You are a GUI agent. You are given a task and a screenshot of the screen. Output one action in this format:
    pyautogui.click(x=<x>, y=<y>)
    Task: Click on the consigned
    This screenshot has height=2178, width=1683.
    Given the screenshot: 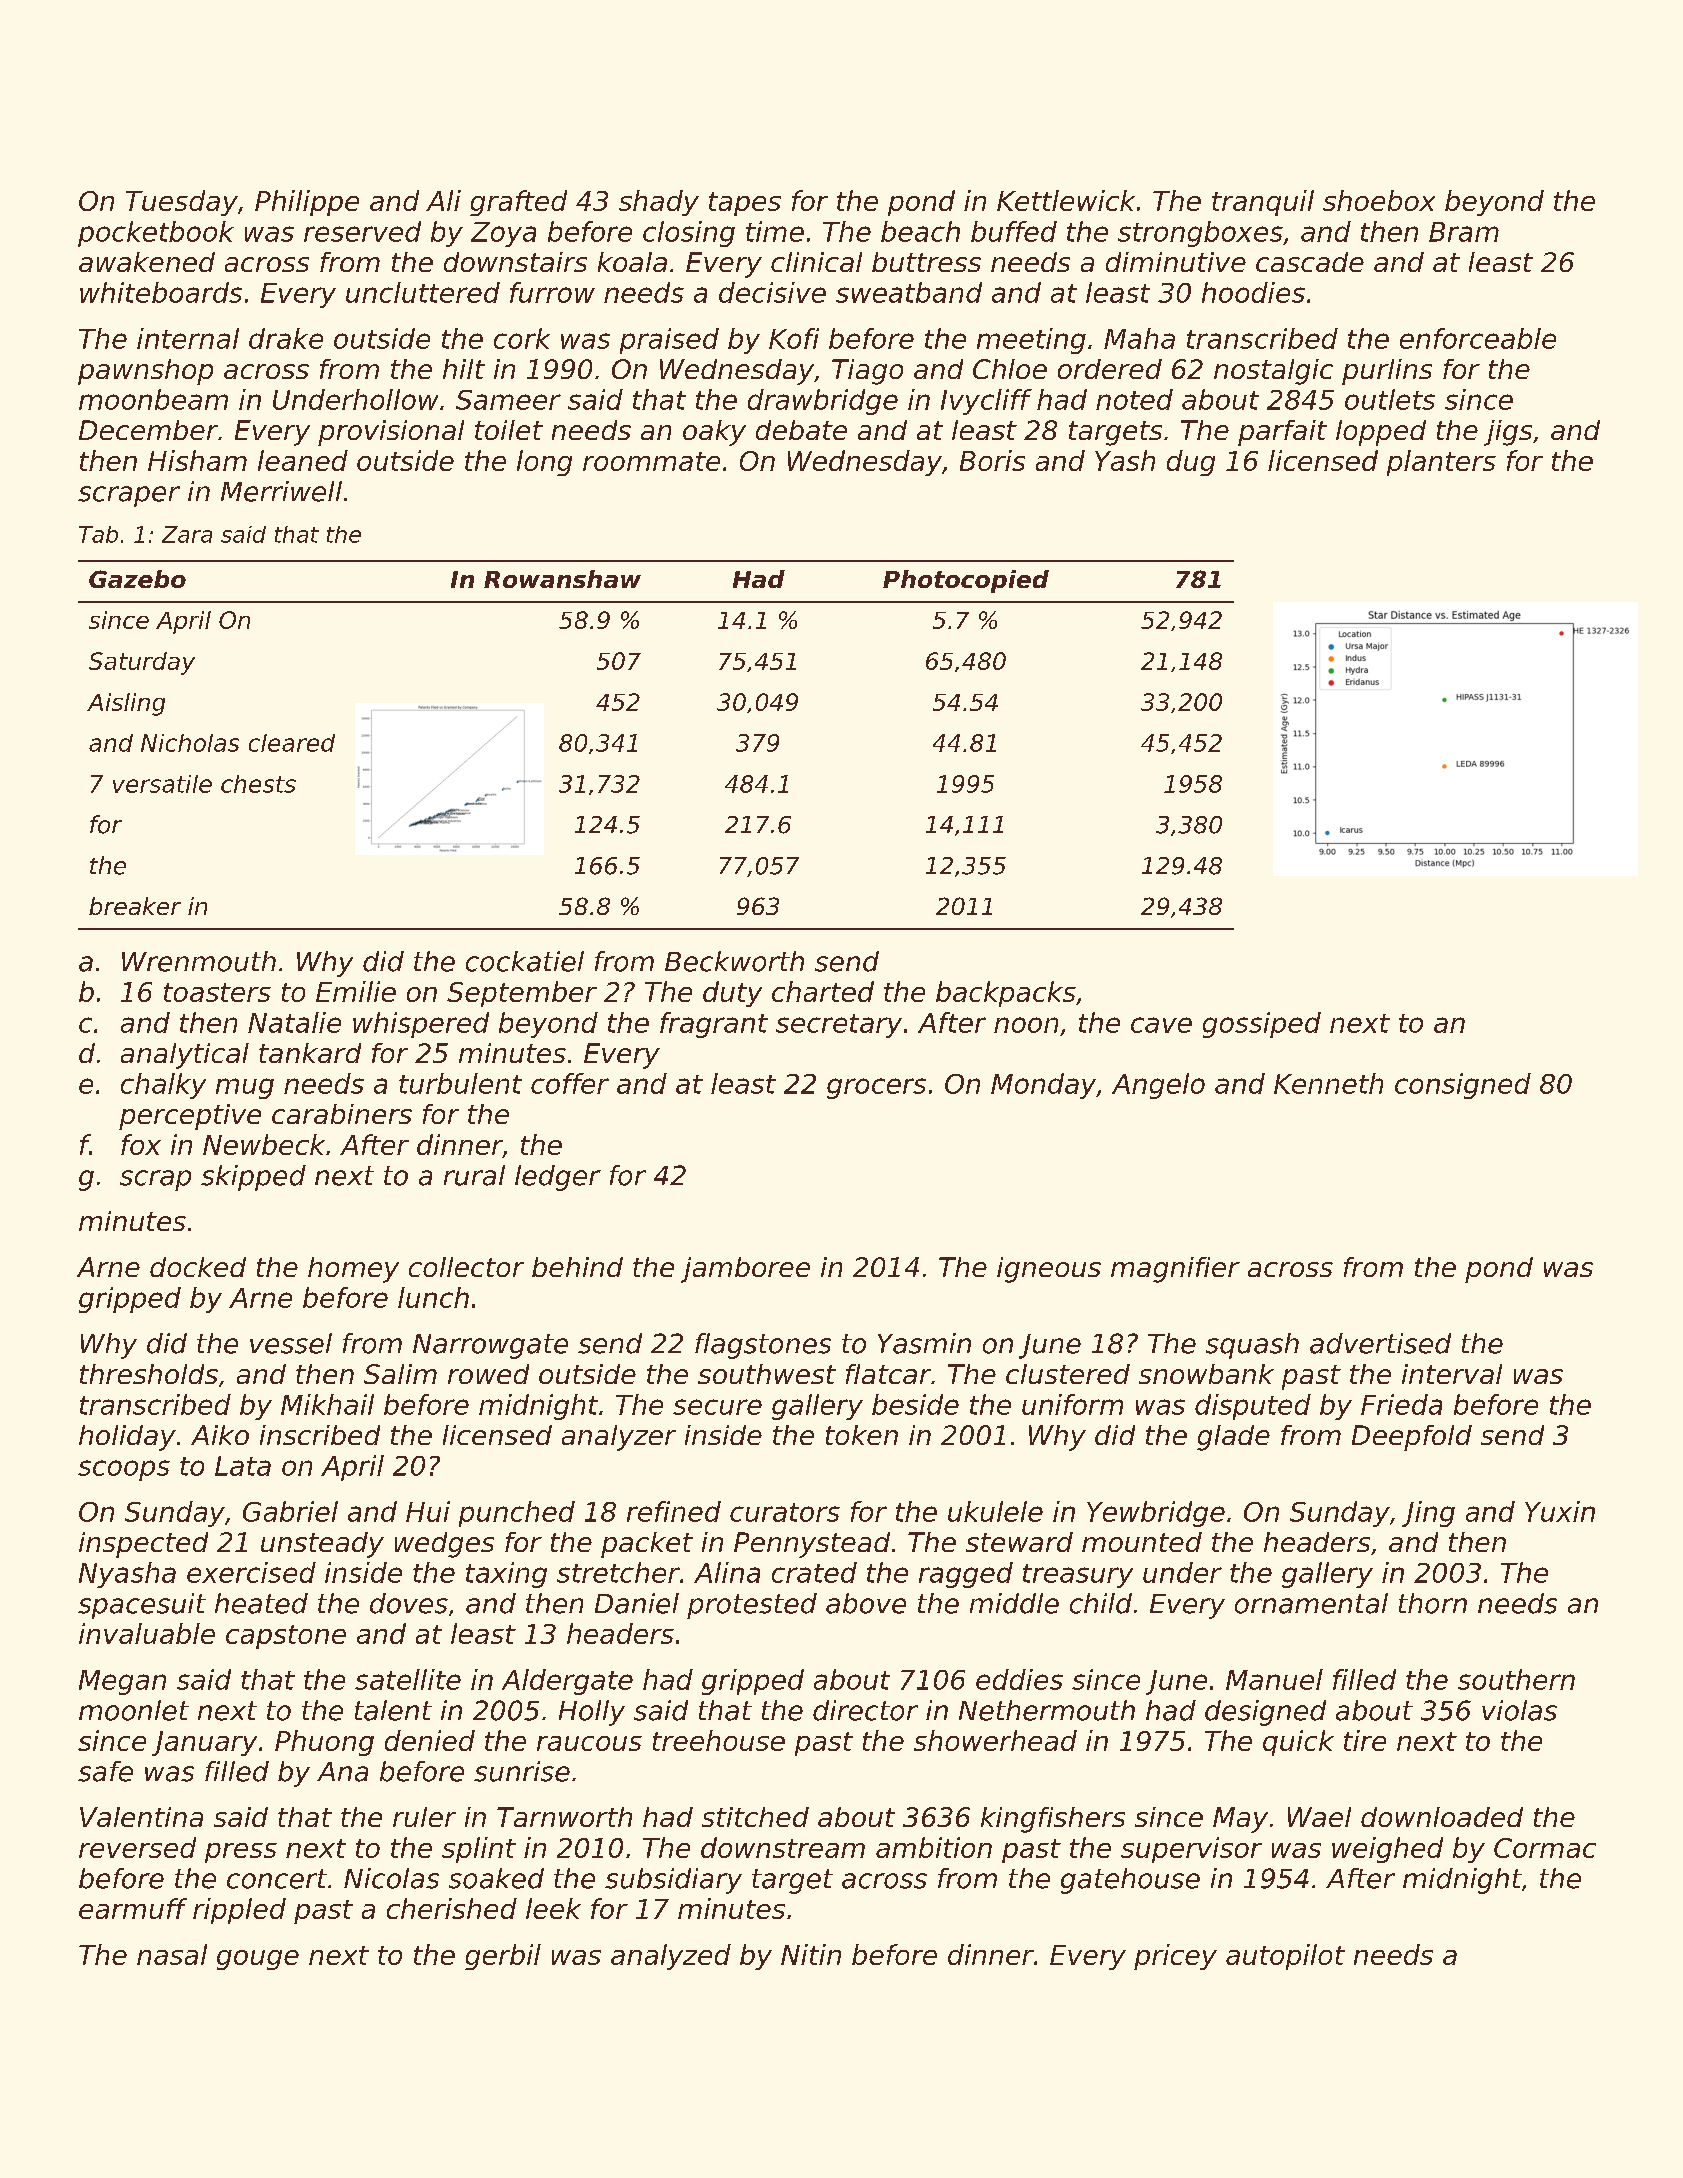 What is the action you would take?
    pyautogui.click(x=1463, y=1086)
